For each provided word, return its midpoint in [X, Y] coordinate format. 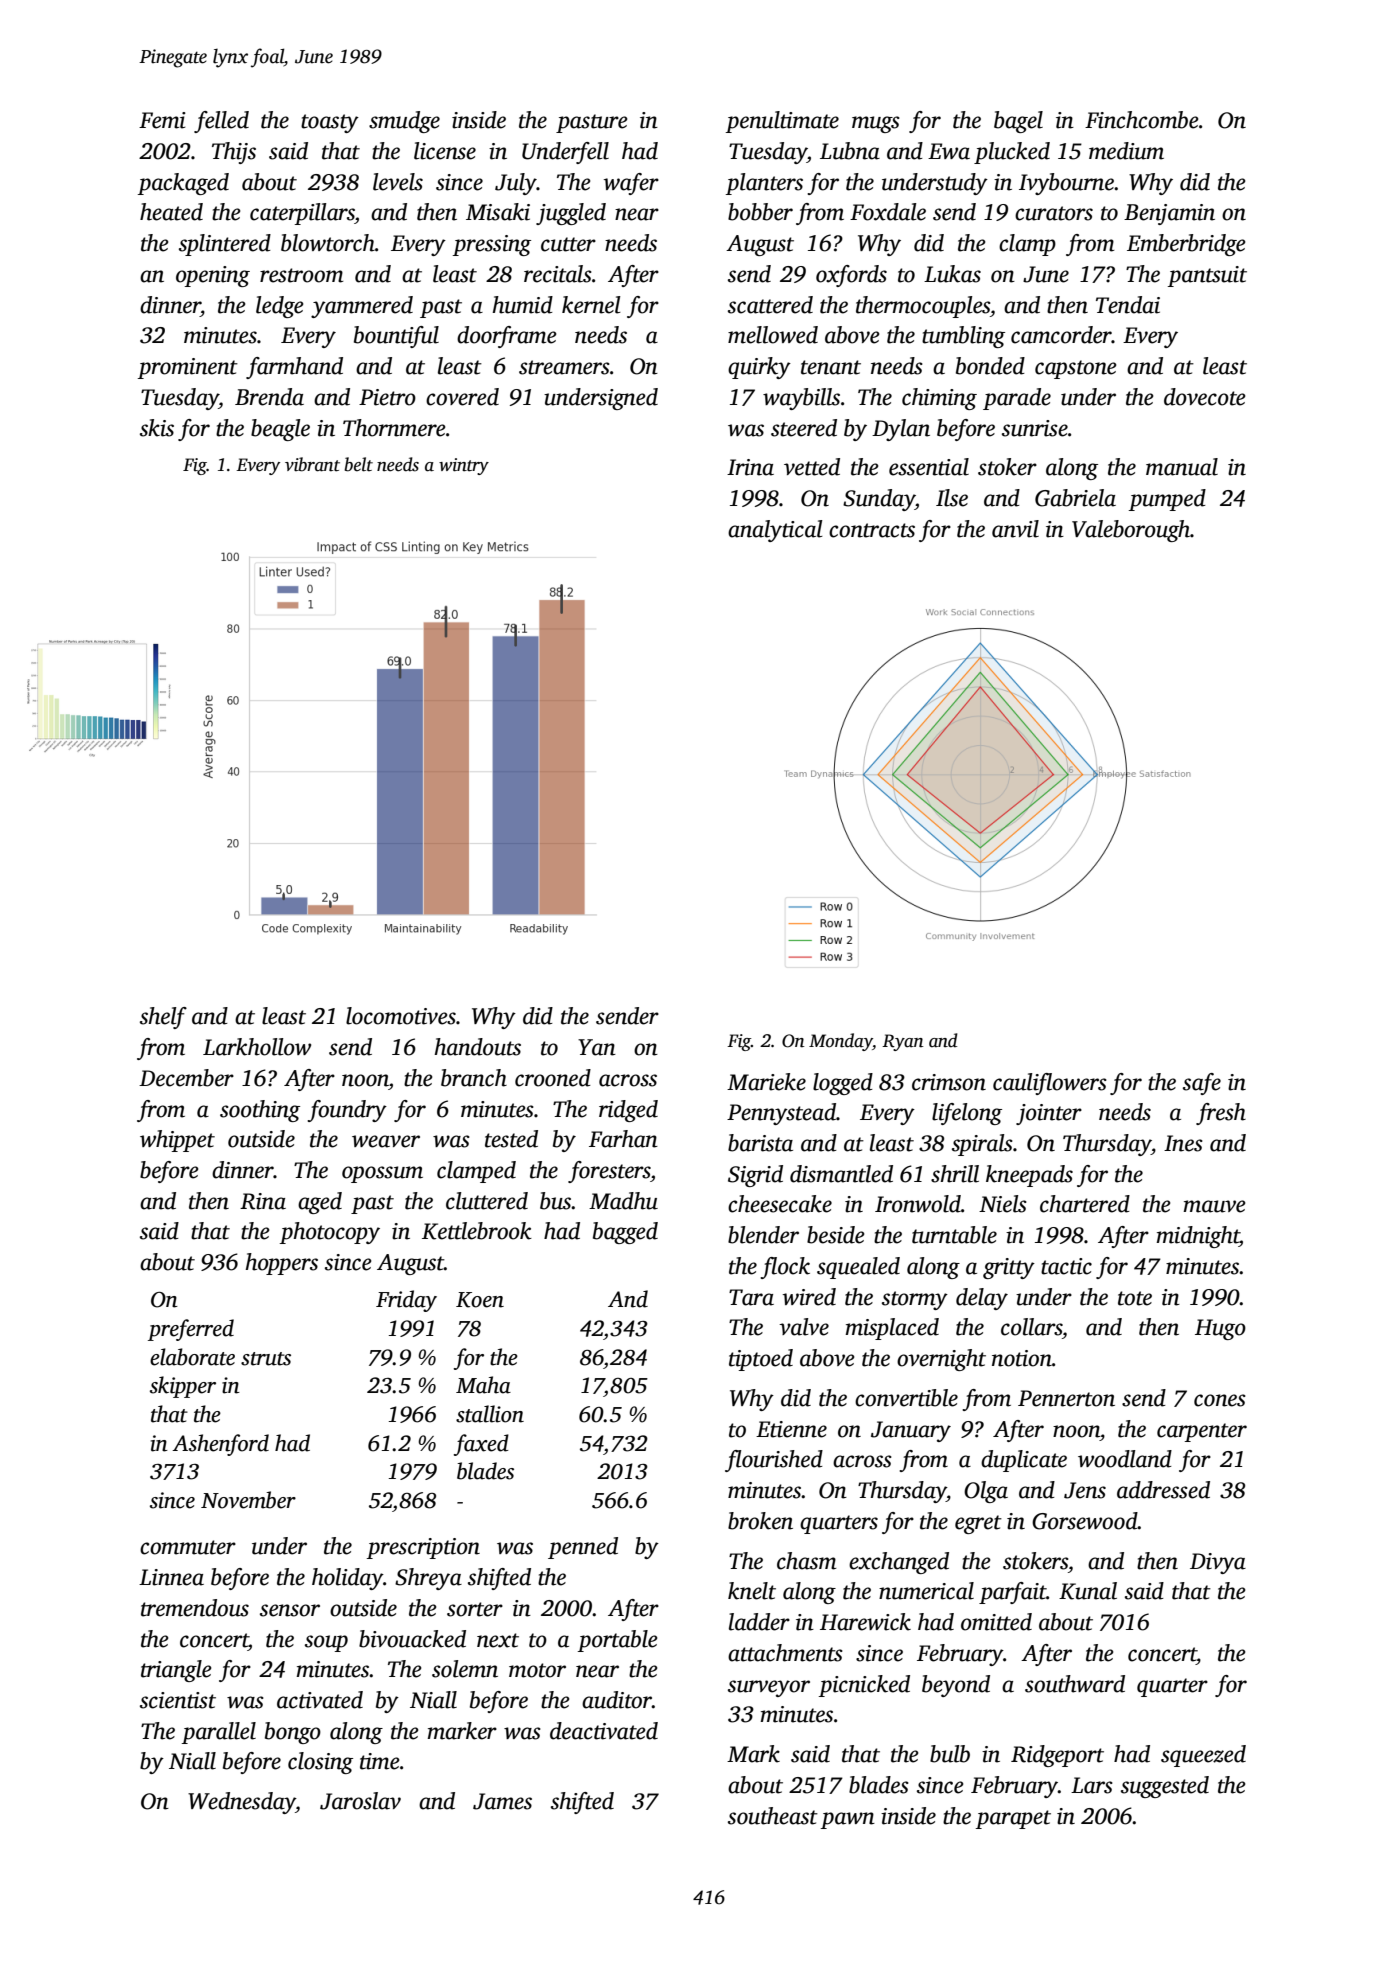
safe [1202, 1084]
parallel [219, 1733]
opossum [382, 1174]
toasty [330, 123]
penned [583, 1548]
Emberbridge [1186, 245]
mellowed [773, 335]
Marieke [766, 1082]
